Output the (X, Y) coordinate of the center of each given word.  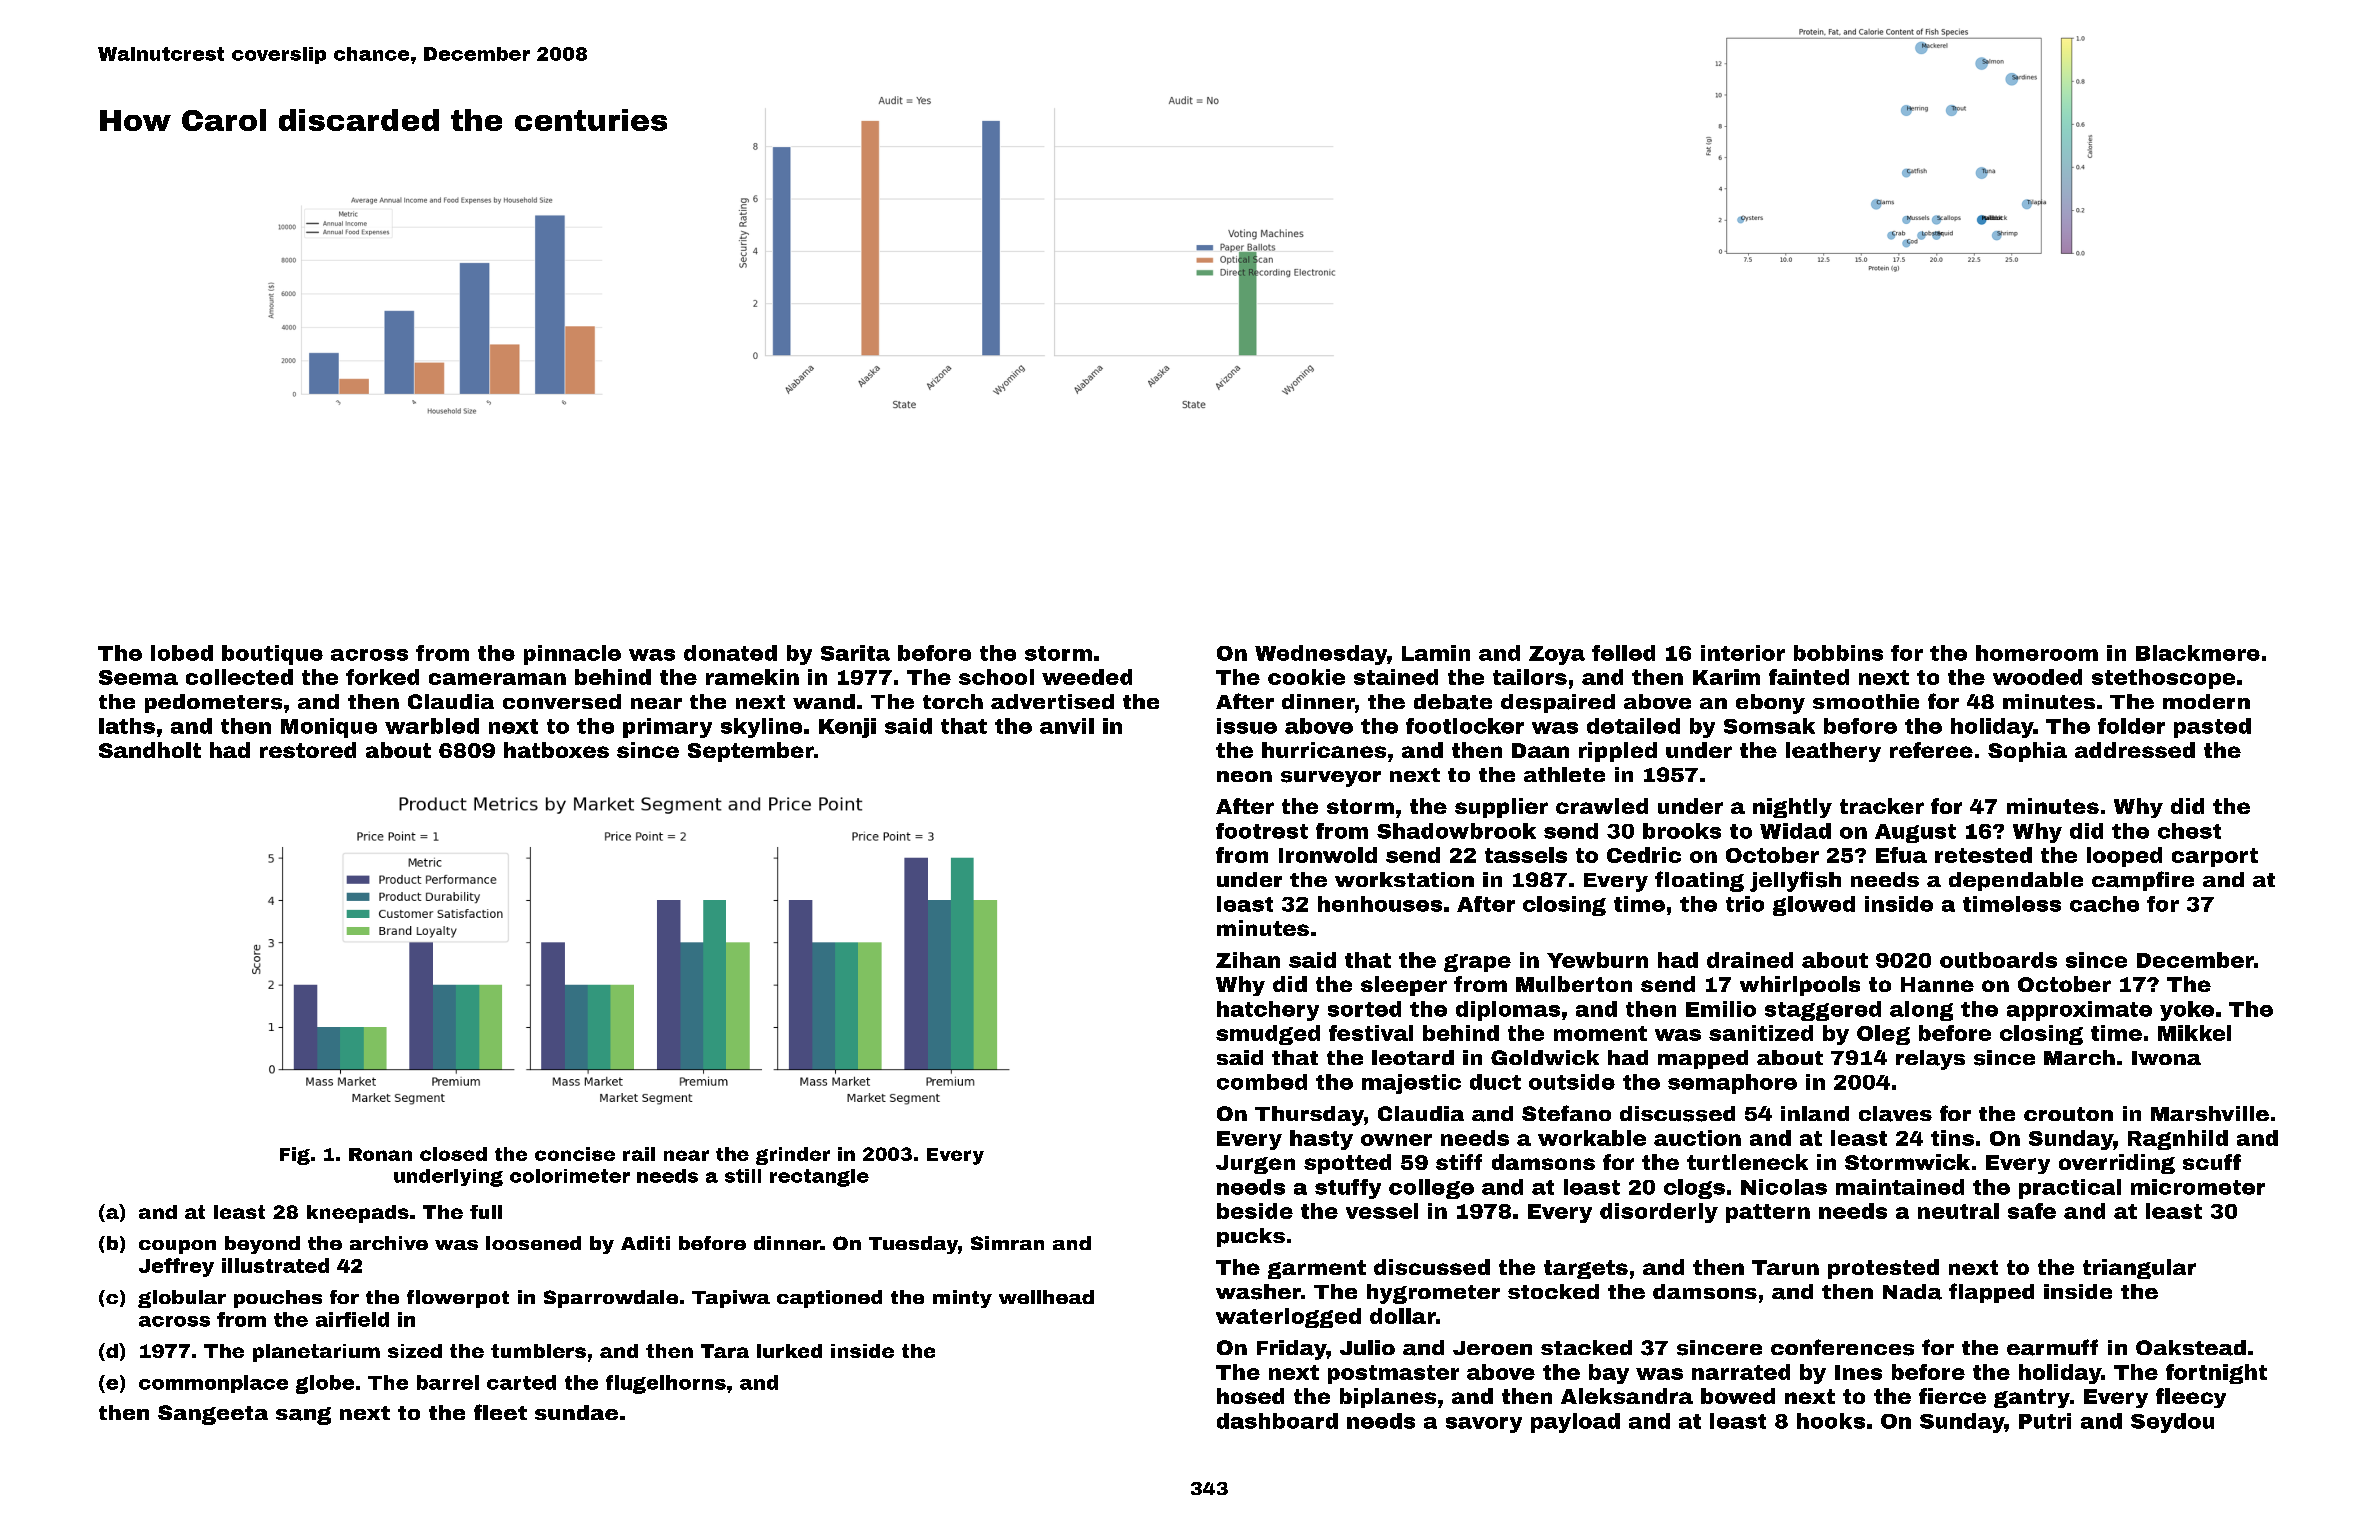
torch (953, 701)
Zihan (1248, 960)
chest (2189, 831)
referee (1931, 750)
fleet (500, 1412)
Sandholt (150, 750)
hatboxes (556, 750)
